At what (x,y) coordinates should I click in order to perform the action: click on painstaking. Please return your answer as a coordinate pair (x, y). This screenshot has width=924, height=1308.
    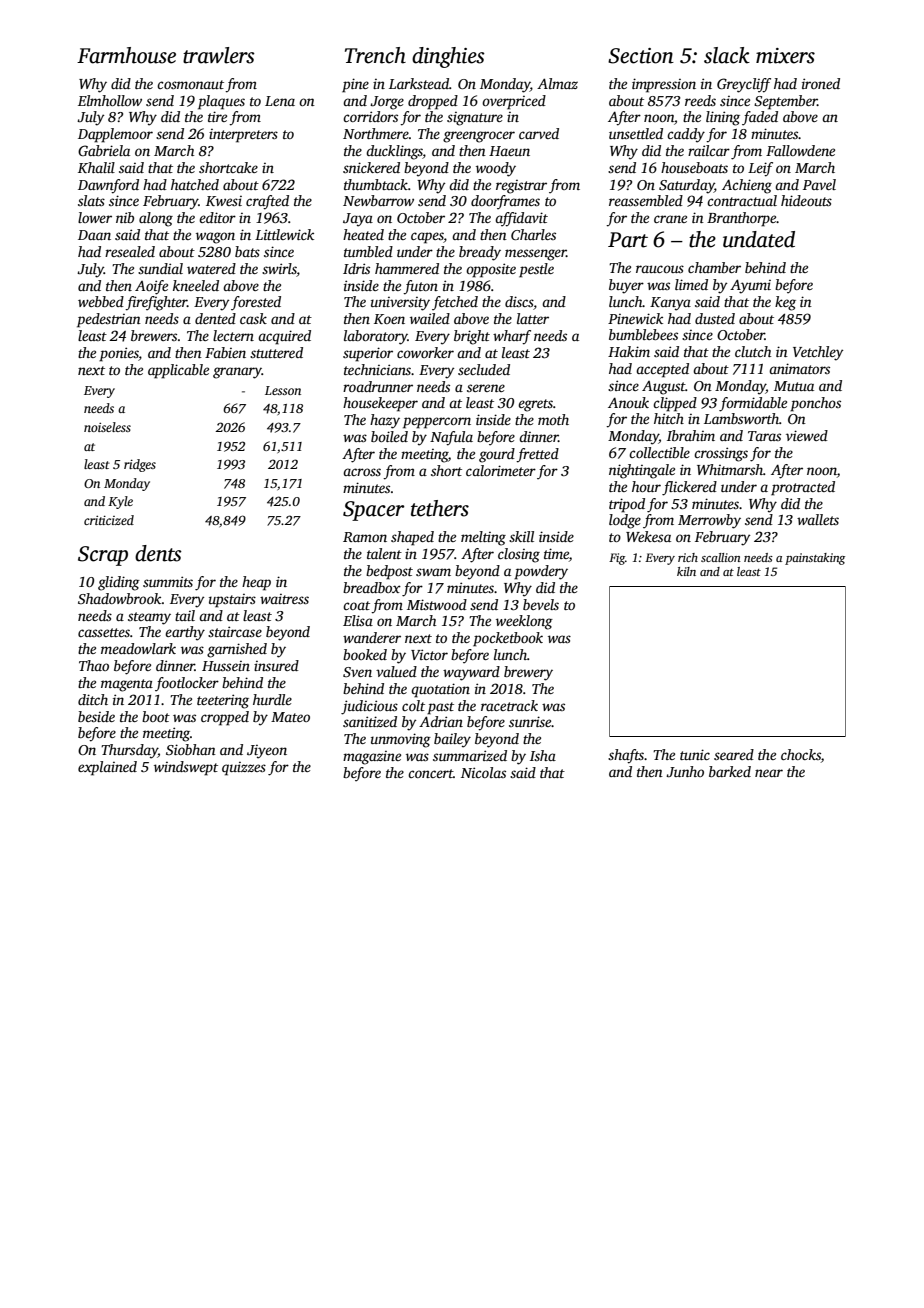
    Looking at the image, I should click on (815, 559).
